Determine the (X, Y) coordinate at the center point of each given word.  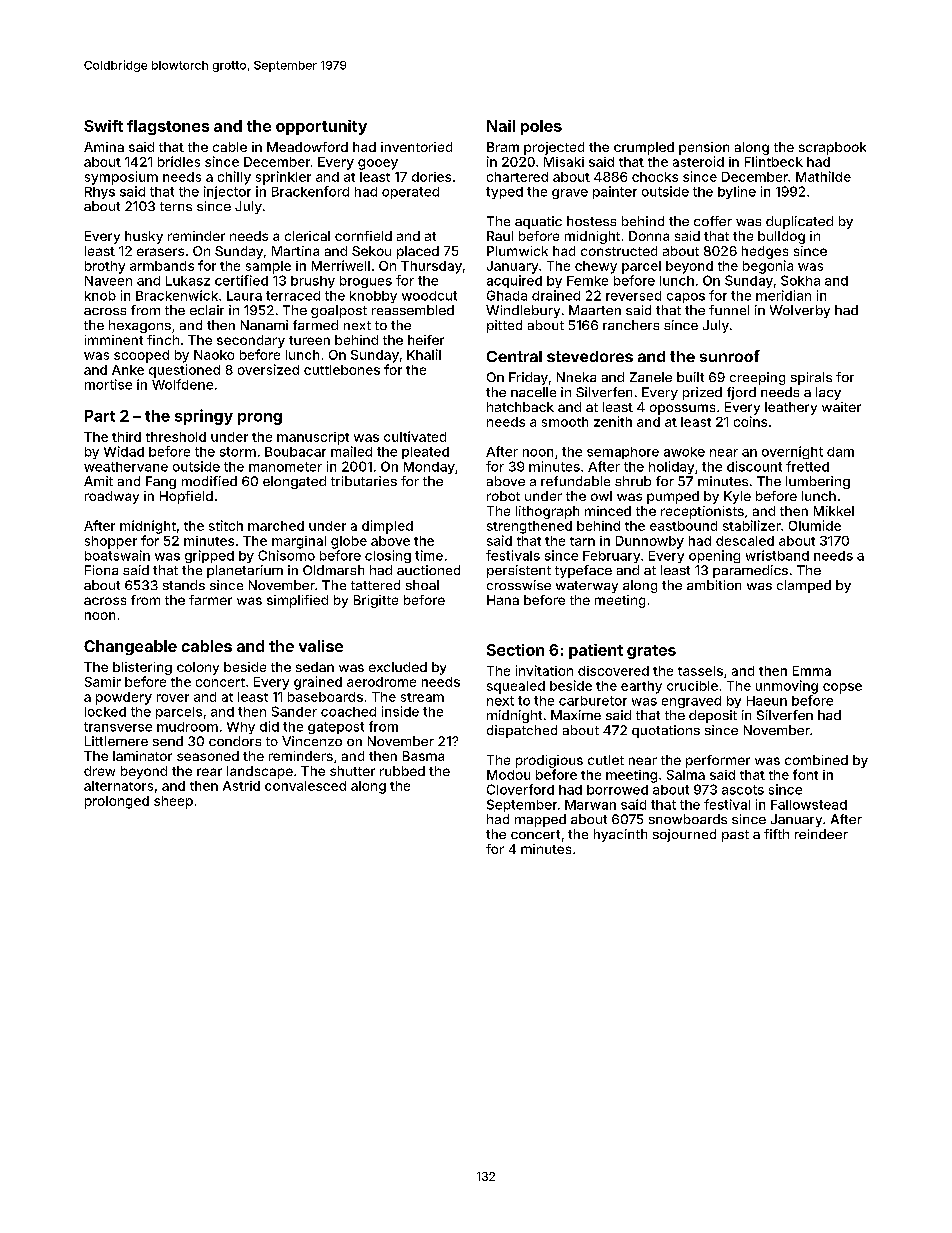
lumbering (818, 482)
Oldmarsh (333, 570)
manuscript (313, 438)
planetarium (245, 571)
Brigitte (376, 601)
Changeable (130, 647)
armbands (162, 266)
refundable (575, 481)
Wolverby (800, 311)
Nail (501, 126)
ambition (714, 585)
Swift (103, 126)
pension (704, 148)
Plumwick (517, 251)
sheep (173, 802)
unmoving (787, 687)
